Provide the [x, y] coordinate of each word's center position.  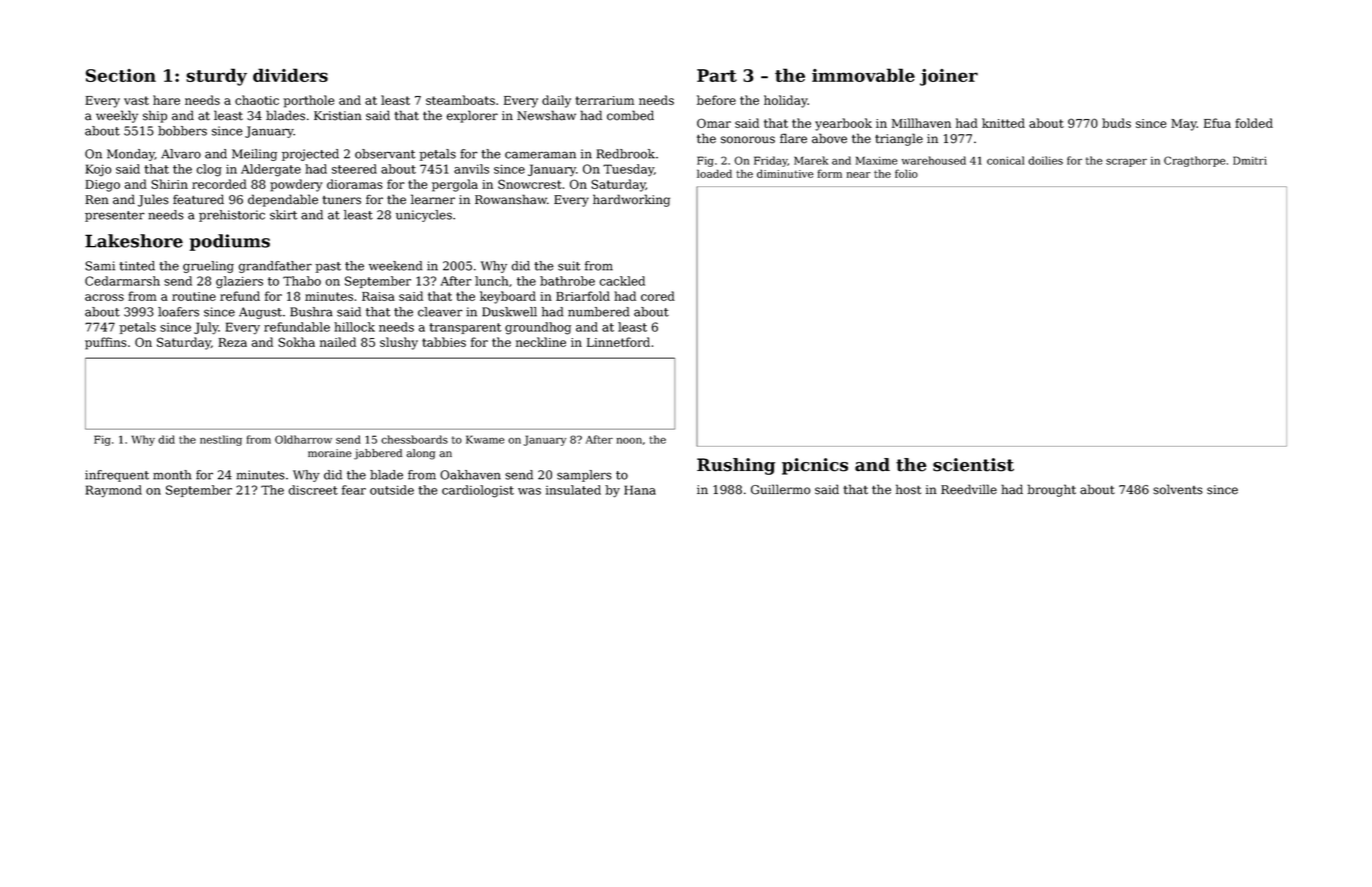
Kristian [338, 116]
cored [658, 296]
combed [630, 115]
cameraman [540, 155]
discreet [313, 490]
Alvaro [181, 154]
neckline [541, 342]
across [104, 297]
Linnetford [618, 342]
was [529, 491]
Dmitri [1250, 160]
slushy [399, 343]
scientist [973, 465]
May [1184, 125]
